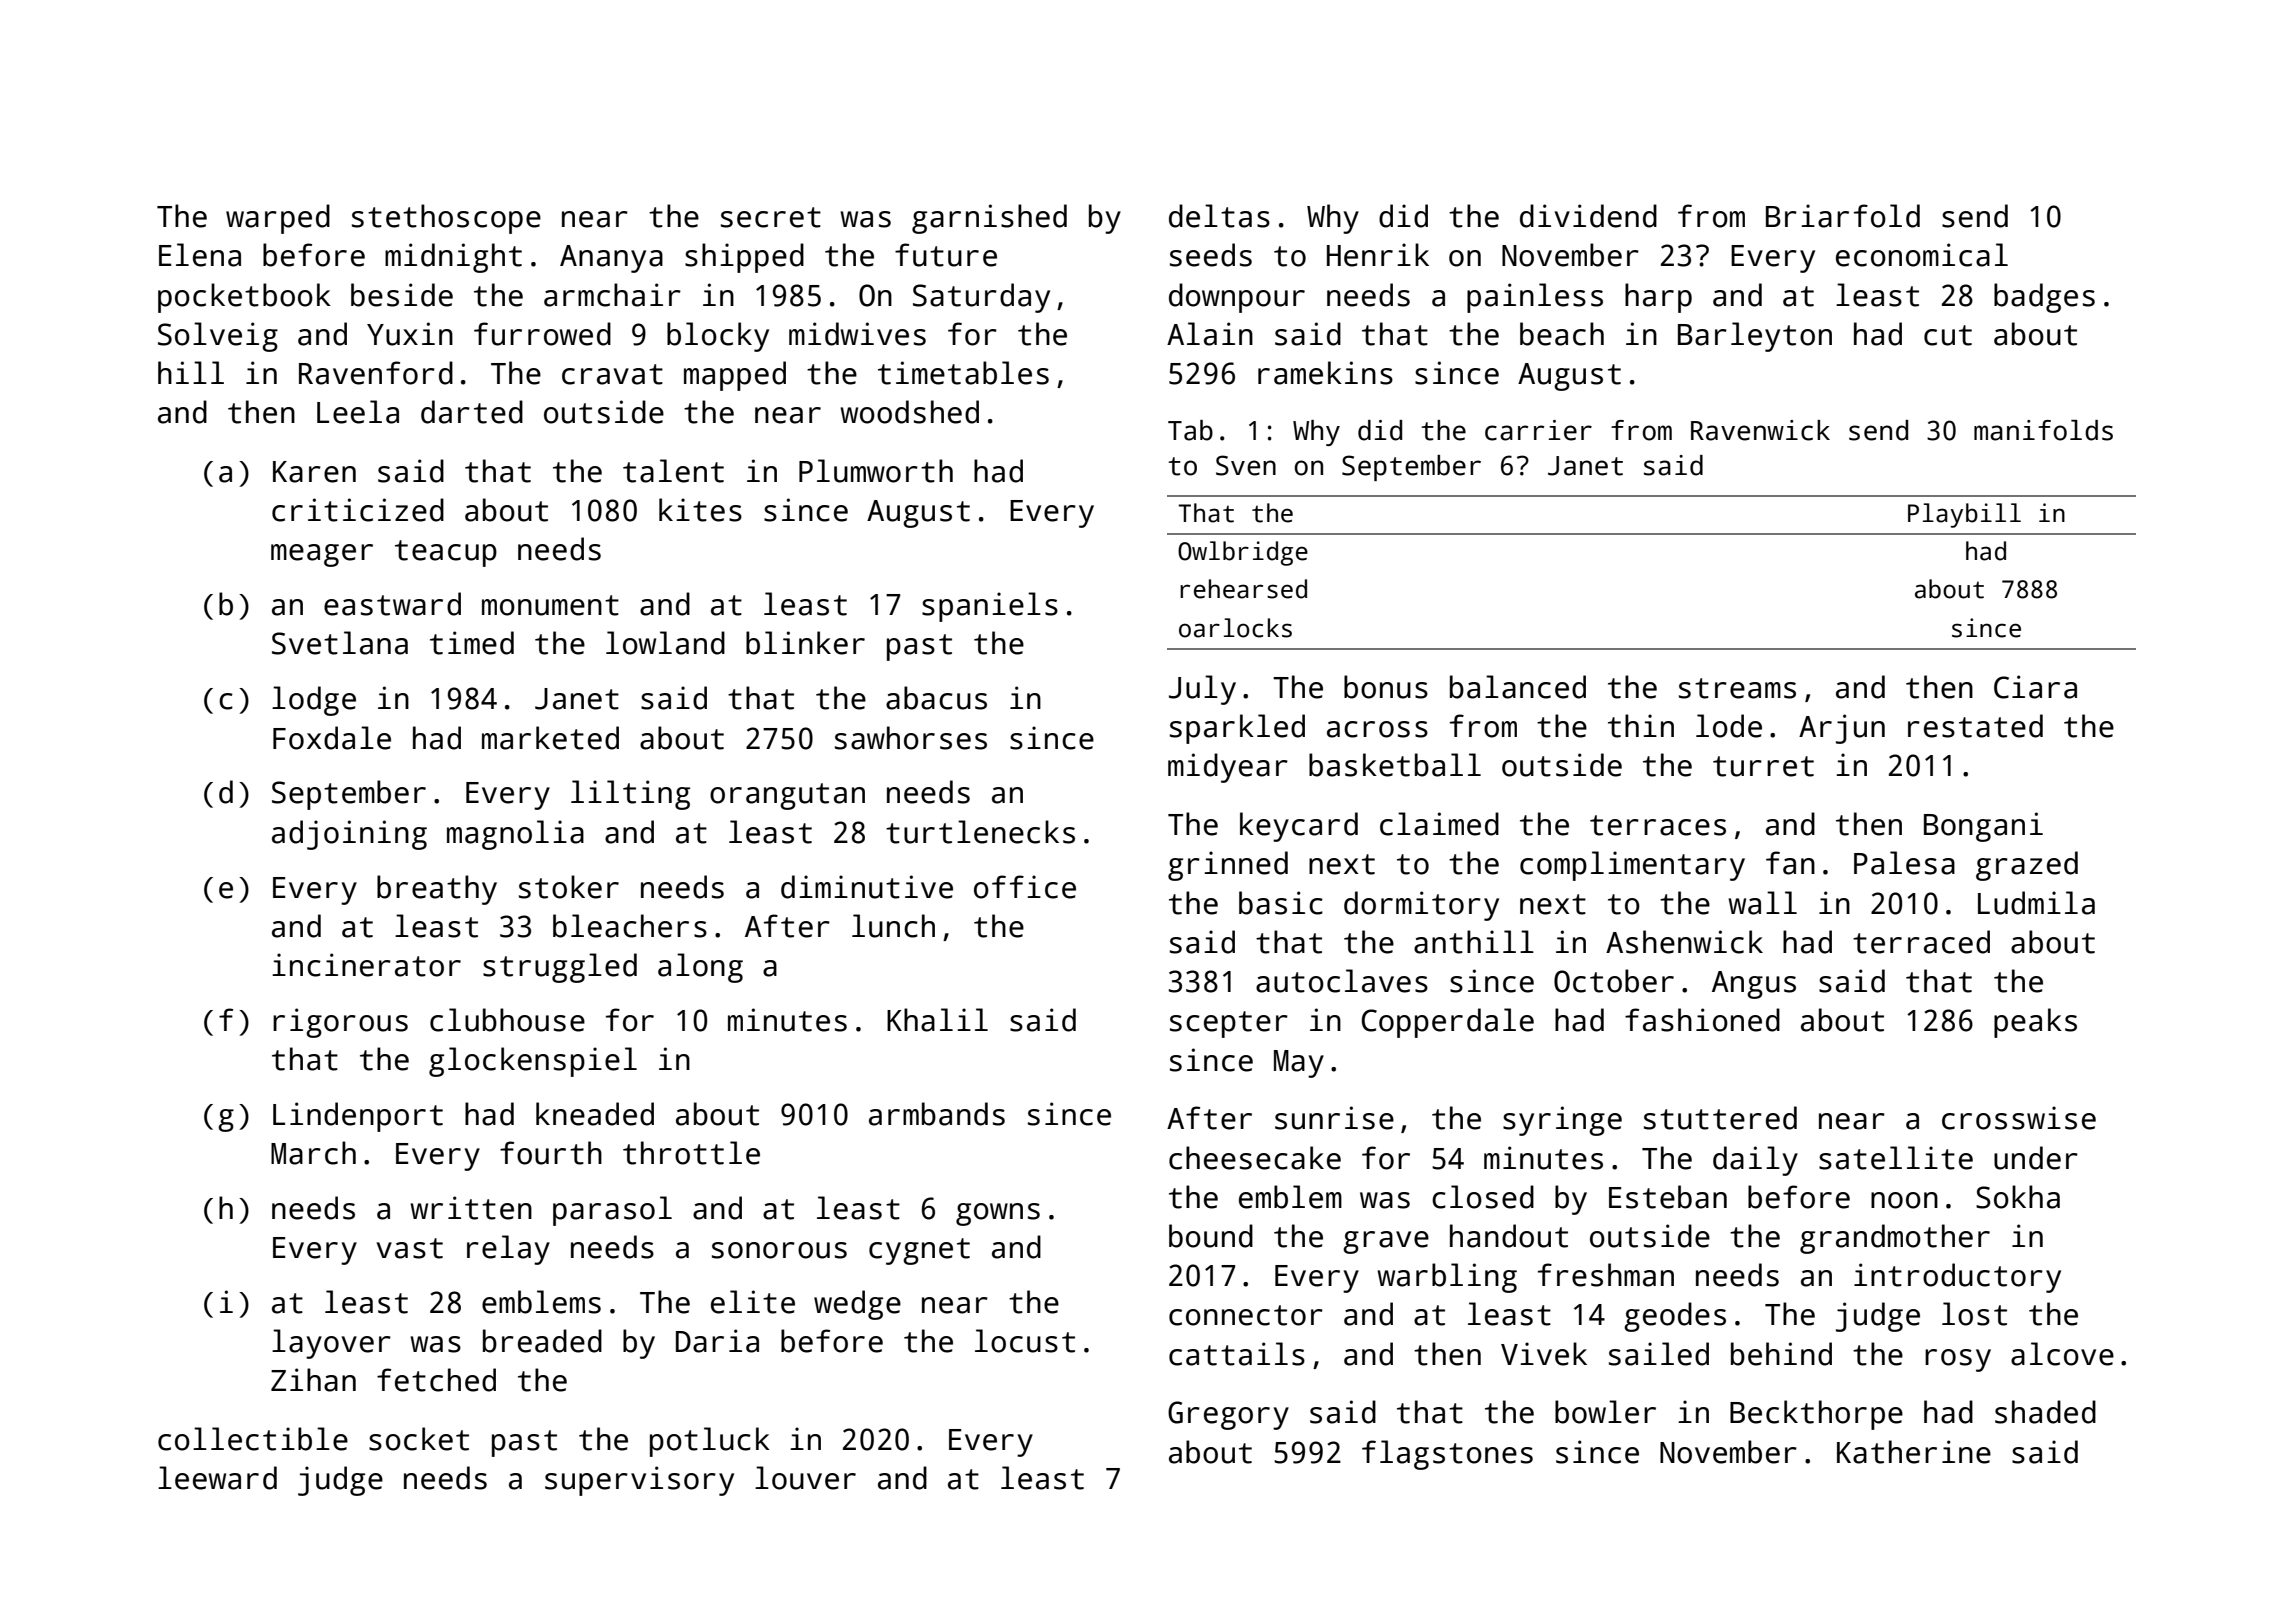 The image size is (2292, 1620). Describe the element at coordinates (313, 1380) in the document. I see `Zihan` at that location.
